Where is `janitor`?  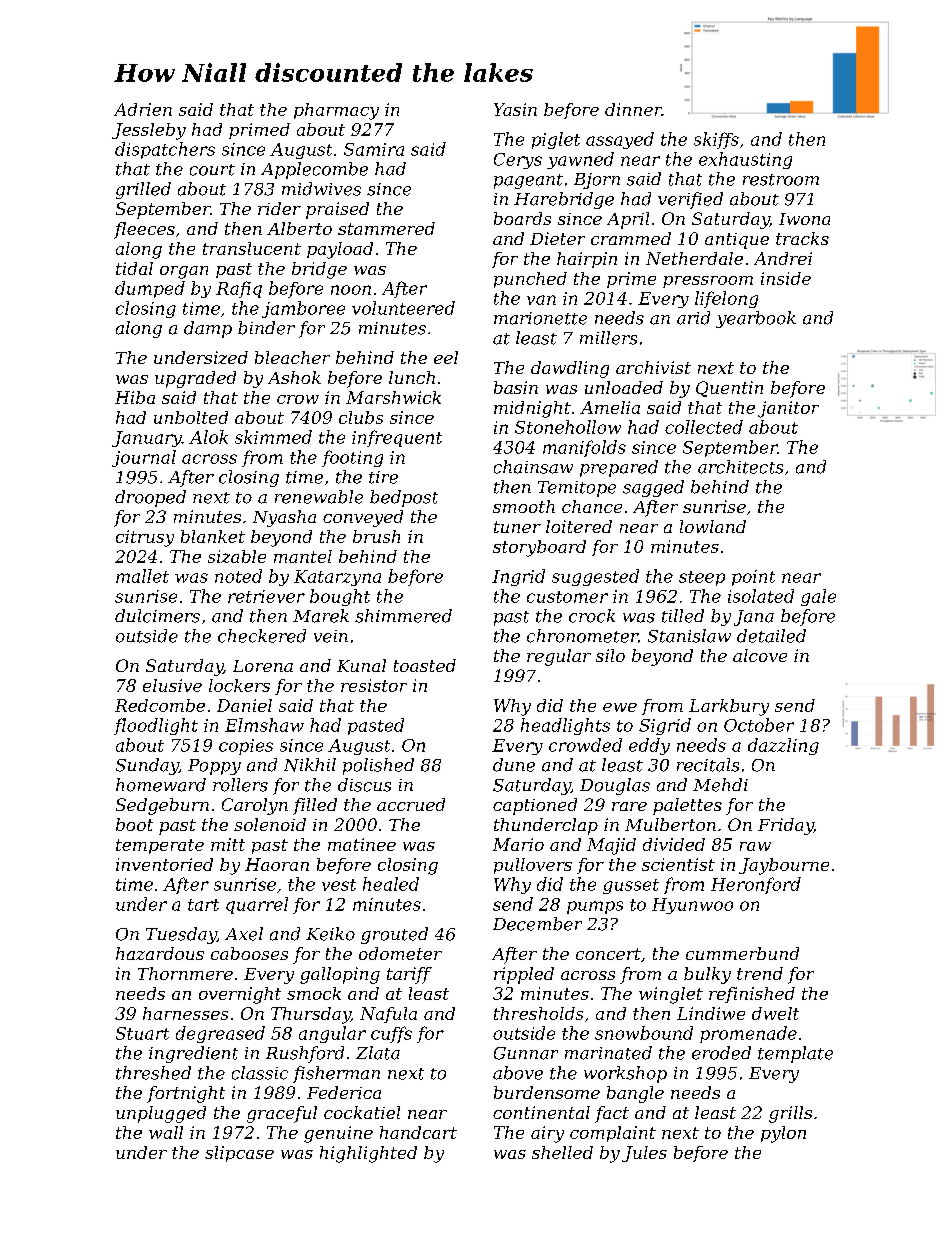 janitor is located at coordinates (788, 409).
